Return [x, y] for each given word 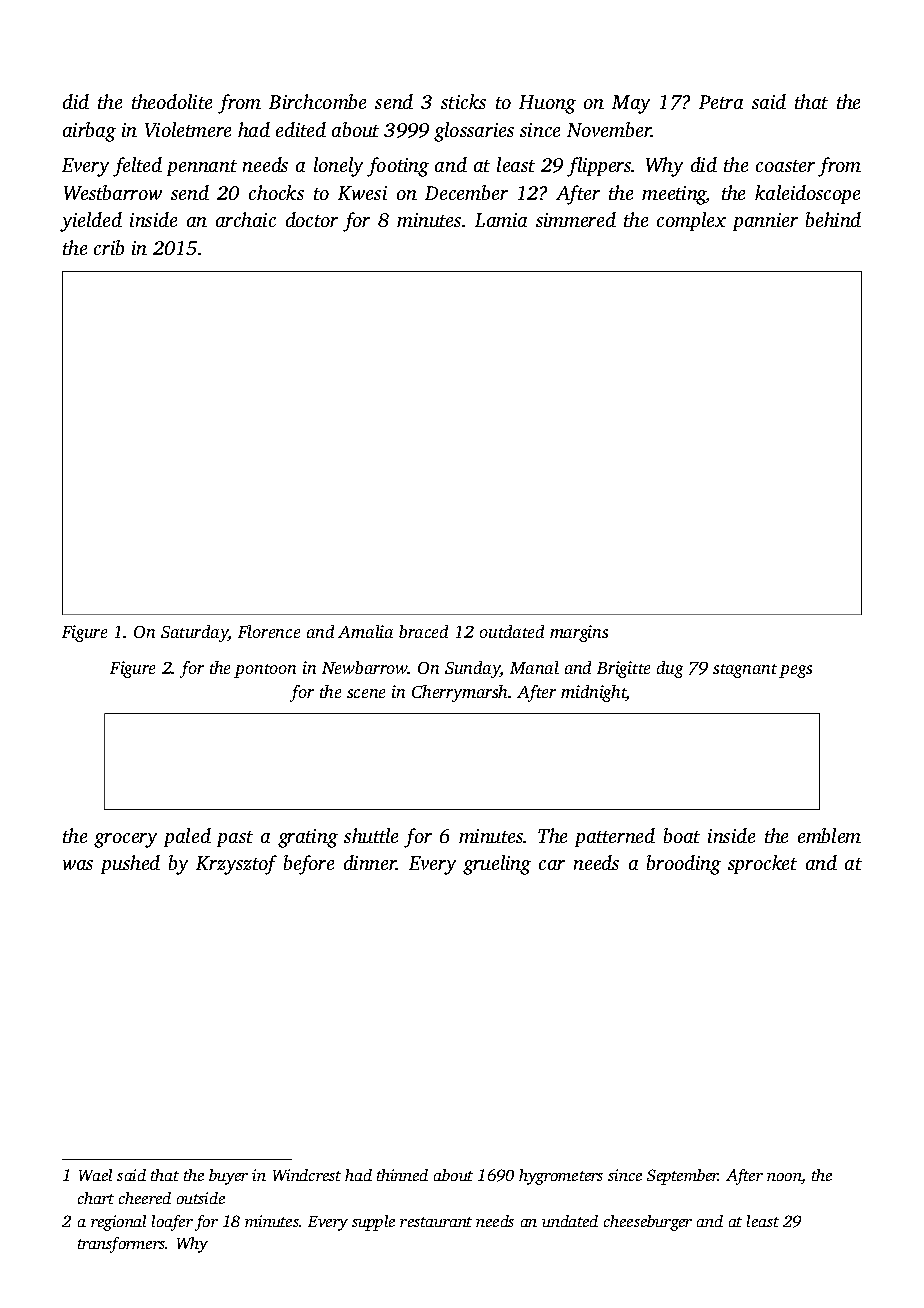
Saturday [194, 633]
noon [784, 1178]
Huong [547, 104]
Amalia [365, 631]
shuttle [371, 835]
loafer [172, 1223]
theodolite [172, 101]
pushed [130, 864]
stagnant [745, 671]
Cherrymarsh [459, 693]
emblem [829, 835]
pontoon [265, 671]
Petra [721, 102]
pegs [795, 671]
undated [570, 1221]
